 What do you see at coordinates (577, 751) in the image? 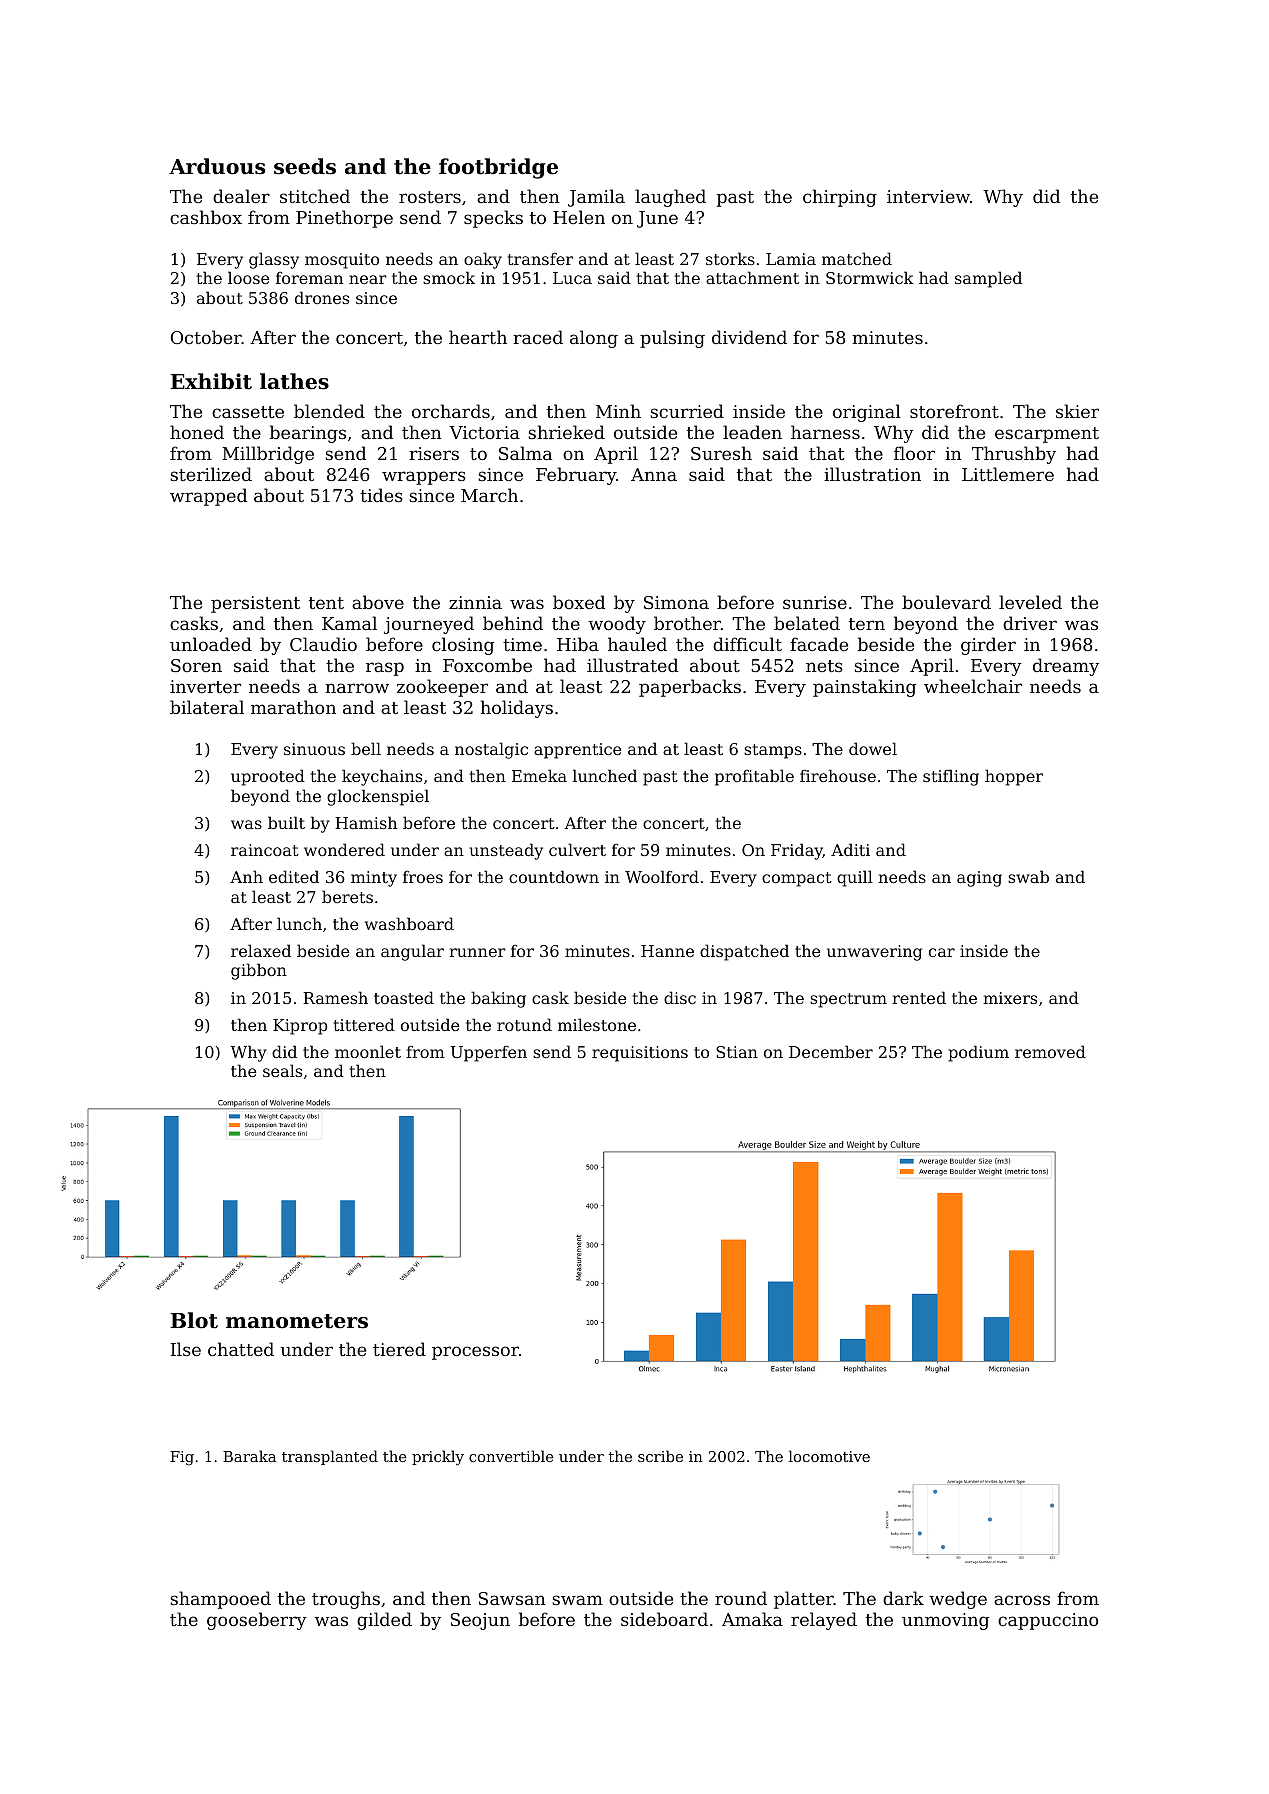
I see `apprentice` at bounding box center [577, 751].
